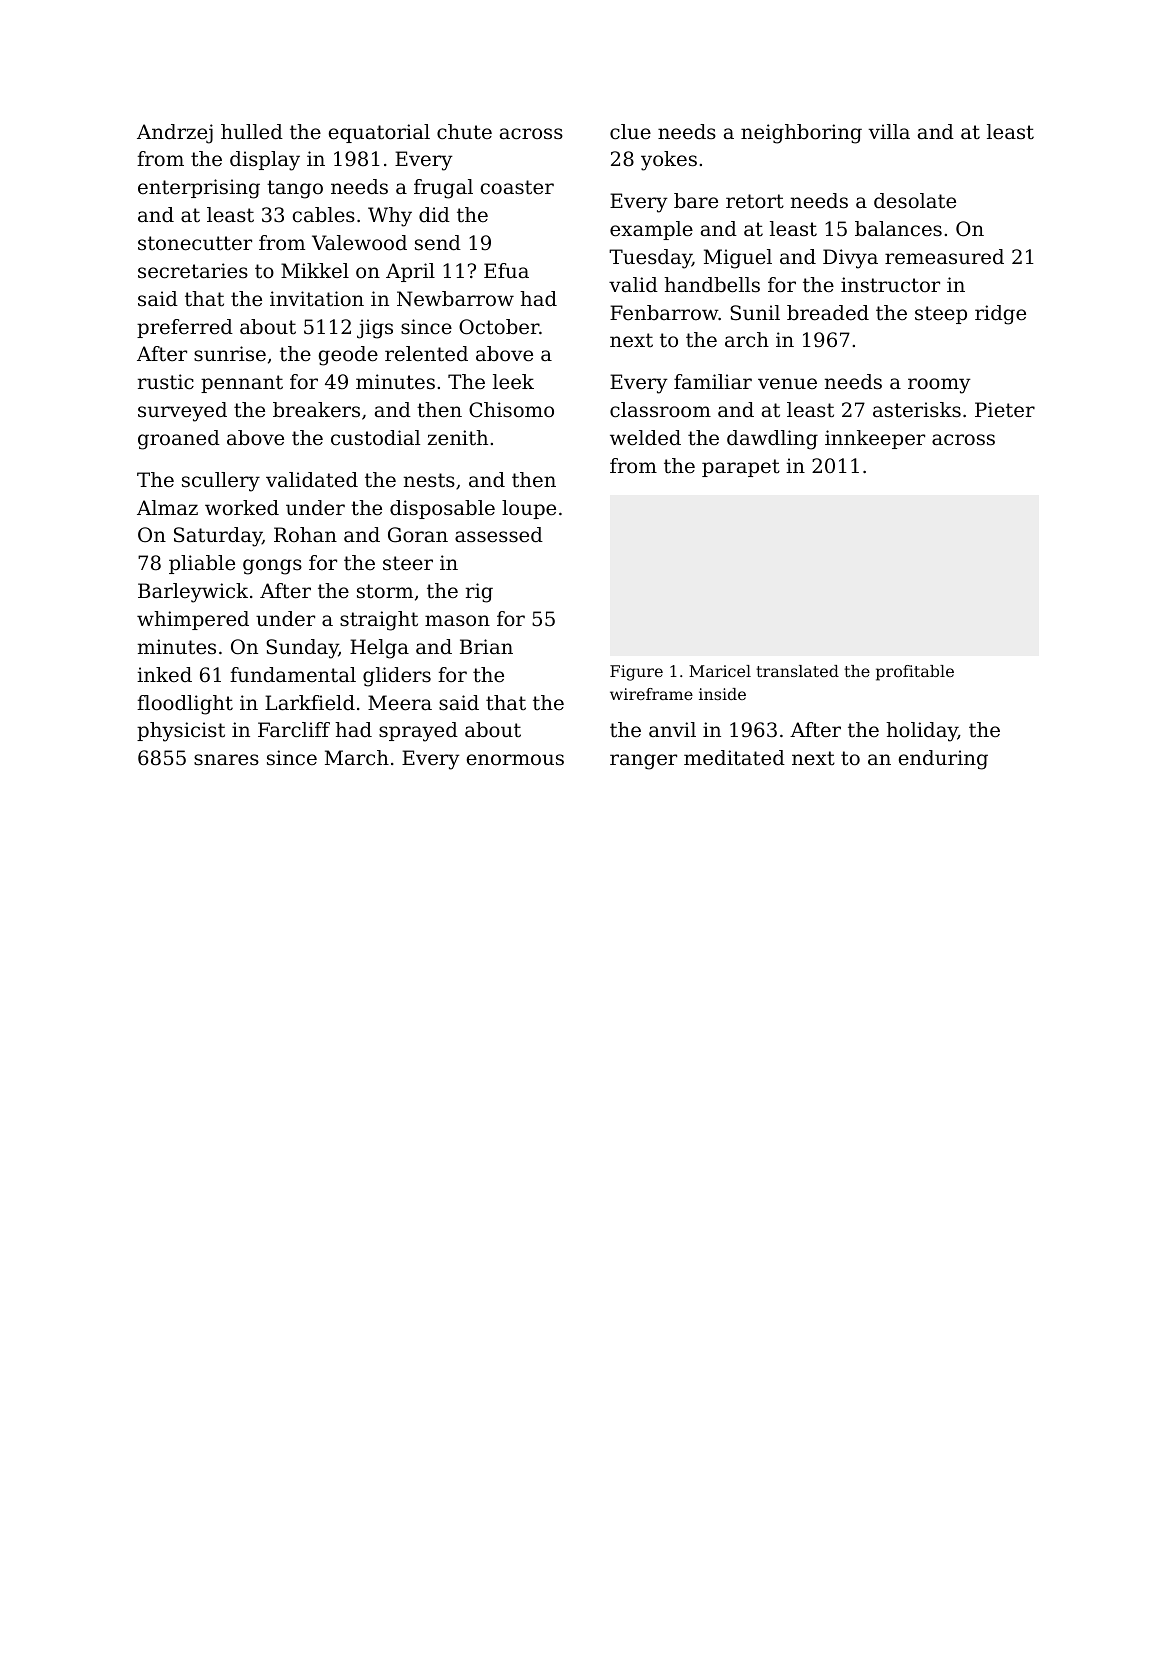 The image size is (1176, 1663). I want to click on pennant, so click(242, 384).
